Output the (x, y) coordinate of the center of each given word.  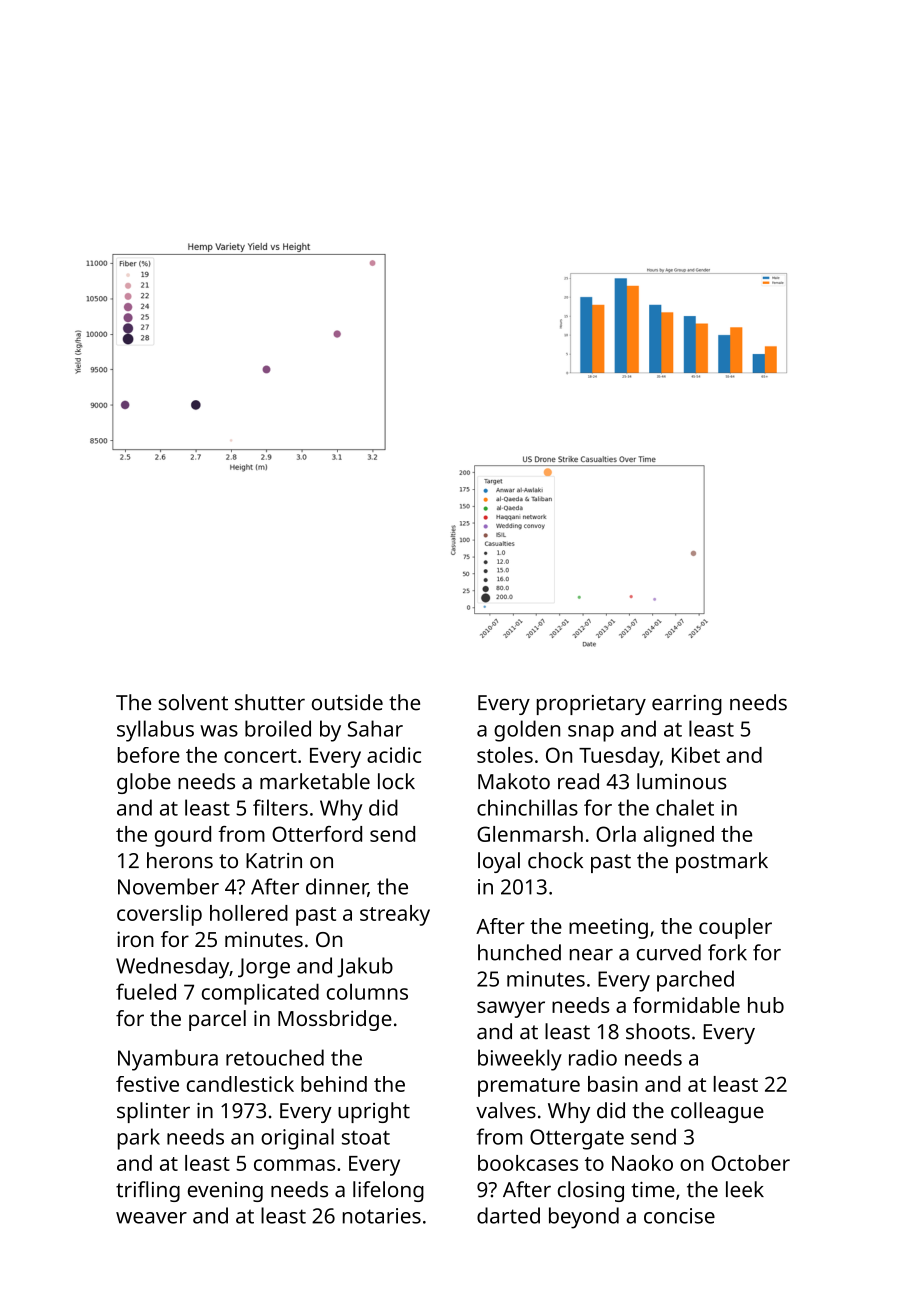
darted (508, 1215)
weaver (151, 1218)
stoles (505, 755)
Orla (616, 834)
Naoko (642, 1163)
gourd (183, 836)
